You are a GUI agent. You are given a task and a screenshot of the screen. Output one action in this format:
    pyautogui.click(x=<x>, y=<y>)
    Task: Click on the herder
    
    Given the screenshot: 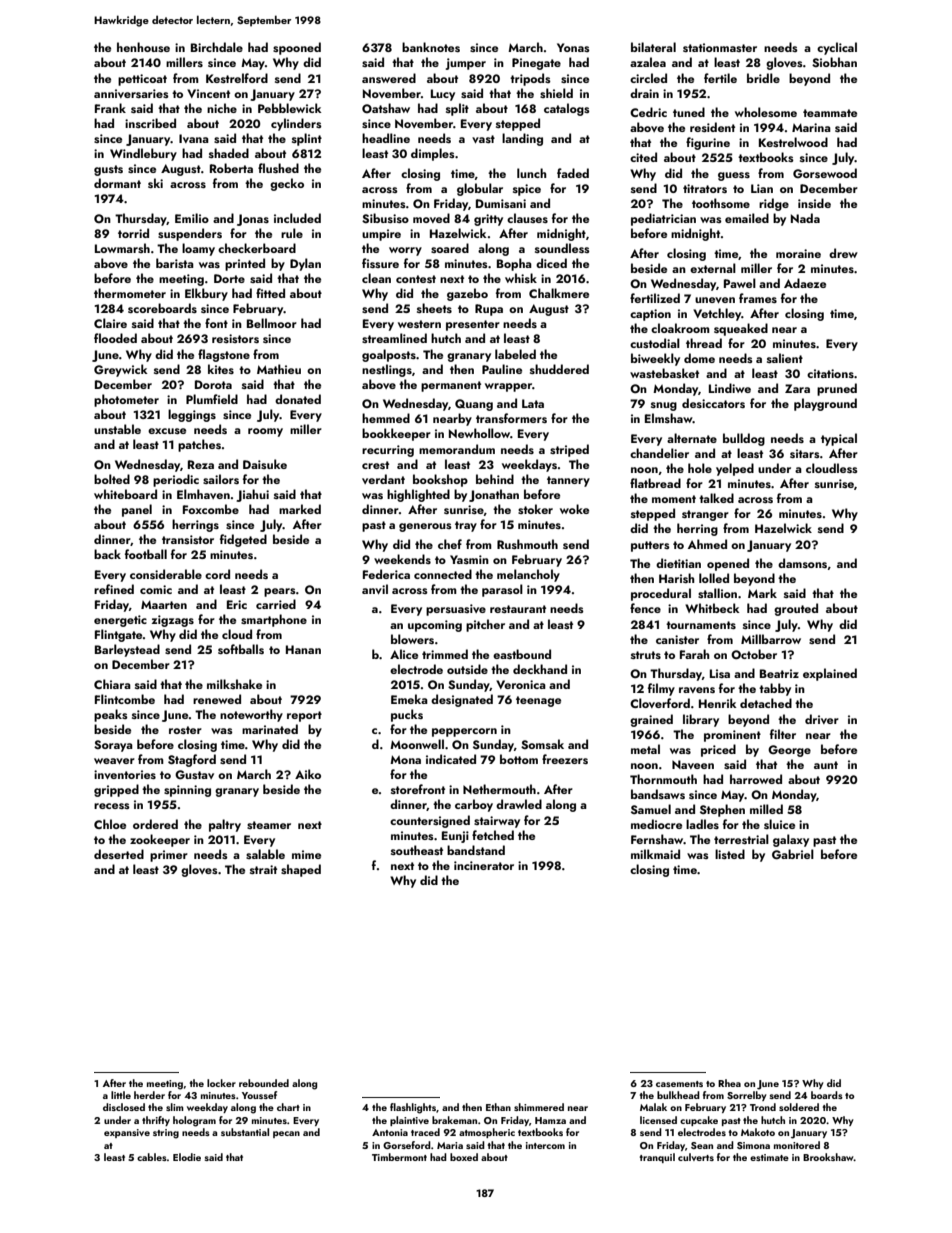 What is the action you would take?
    pyautogui.click(x=149, y=1095)
